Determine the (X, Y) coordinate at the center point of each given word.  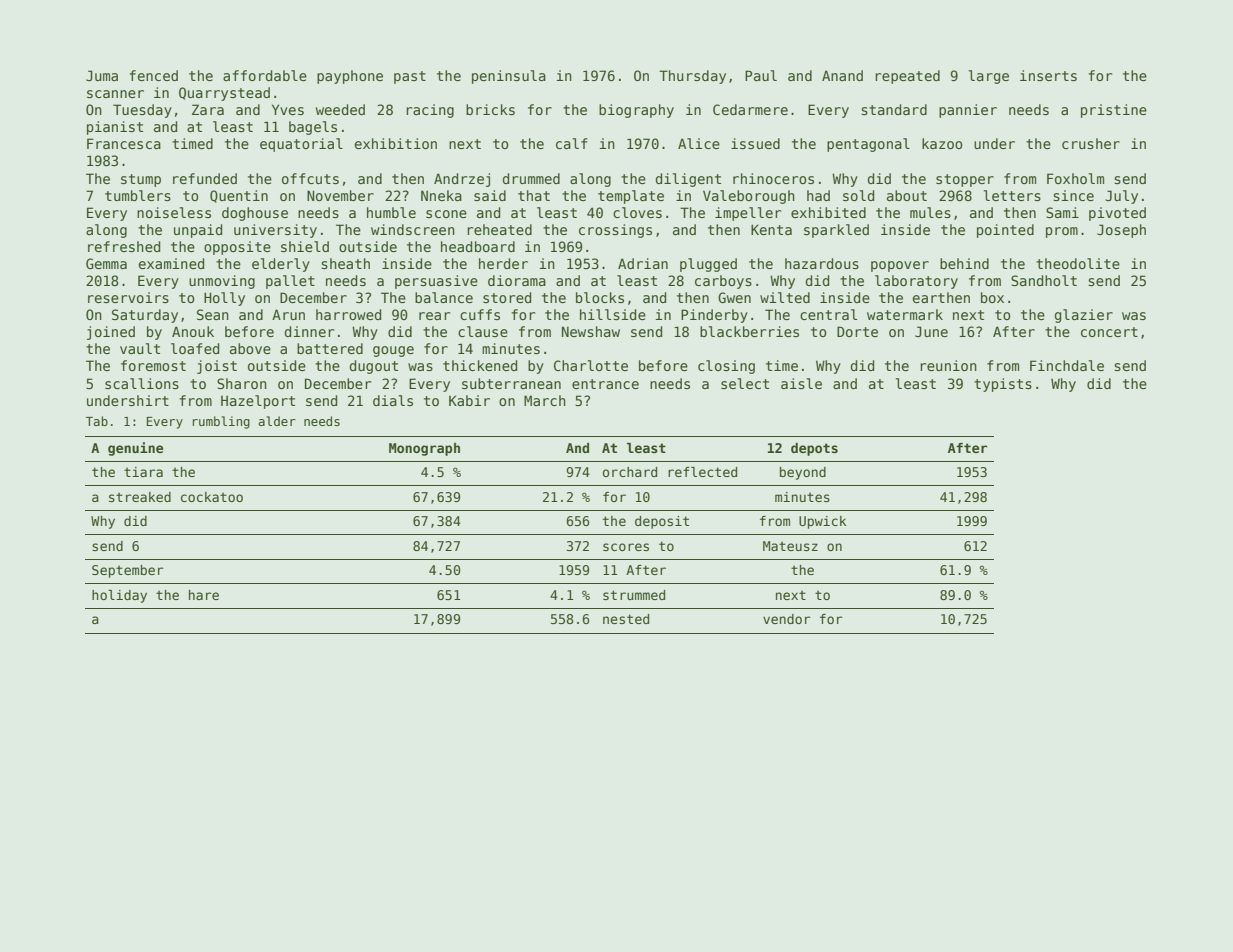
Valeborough (749, 197)
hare (204, 595)
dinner (309, 331)
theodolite (1078, 263)
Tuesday (142, 111)
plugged (708, 265)
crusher (1091, 143)
